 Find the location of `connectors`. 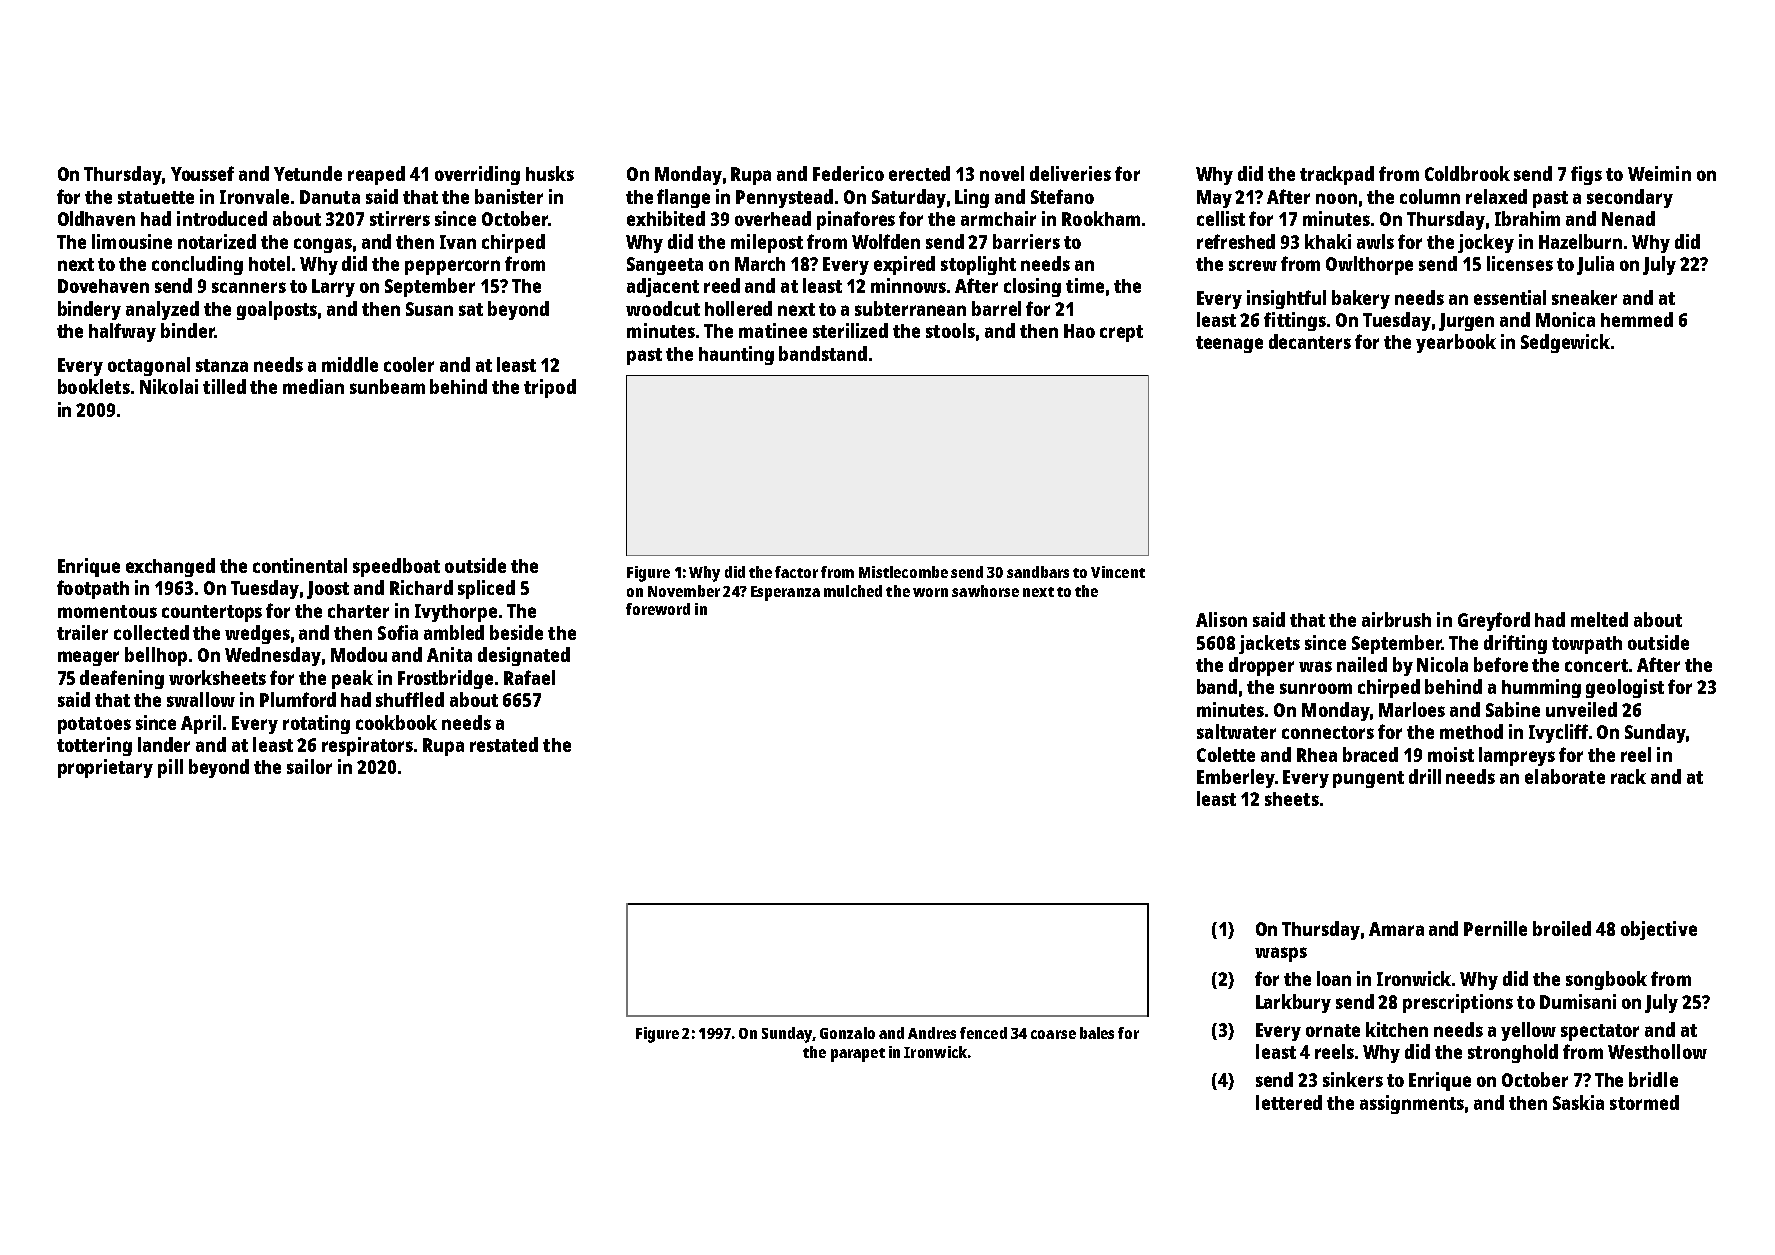

connectors is located at coordinates (1328, 732).
